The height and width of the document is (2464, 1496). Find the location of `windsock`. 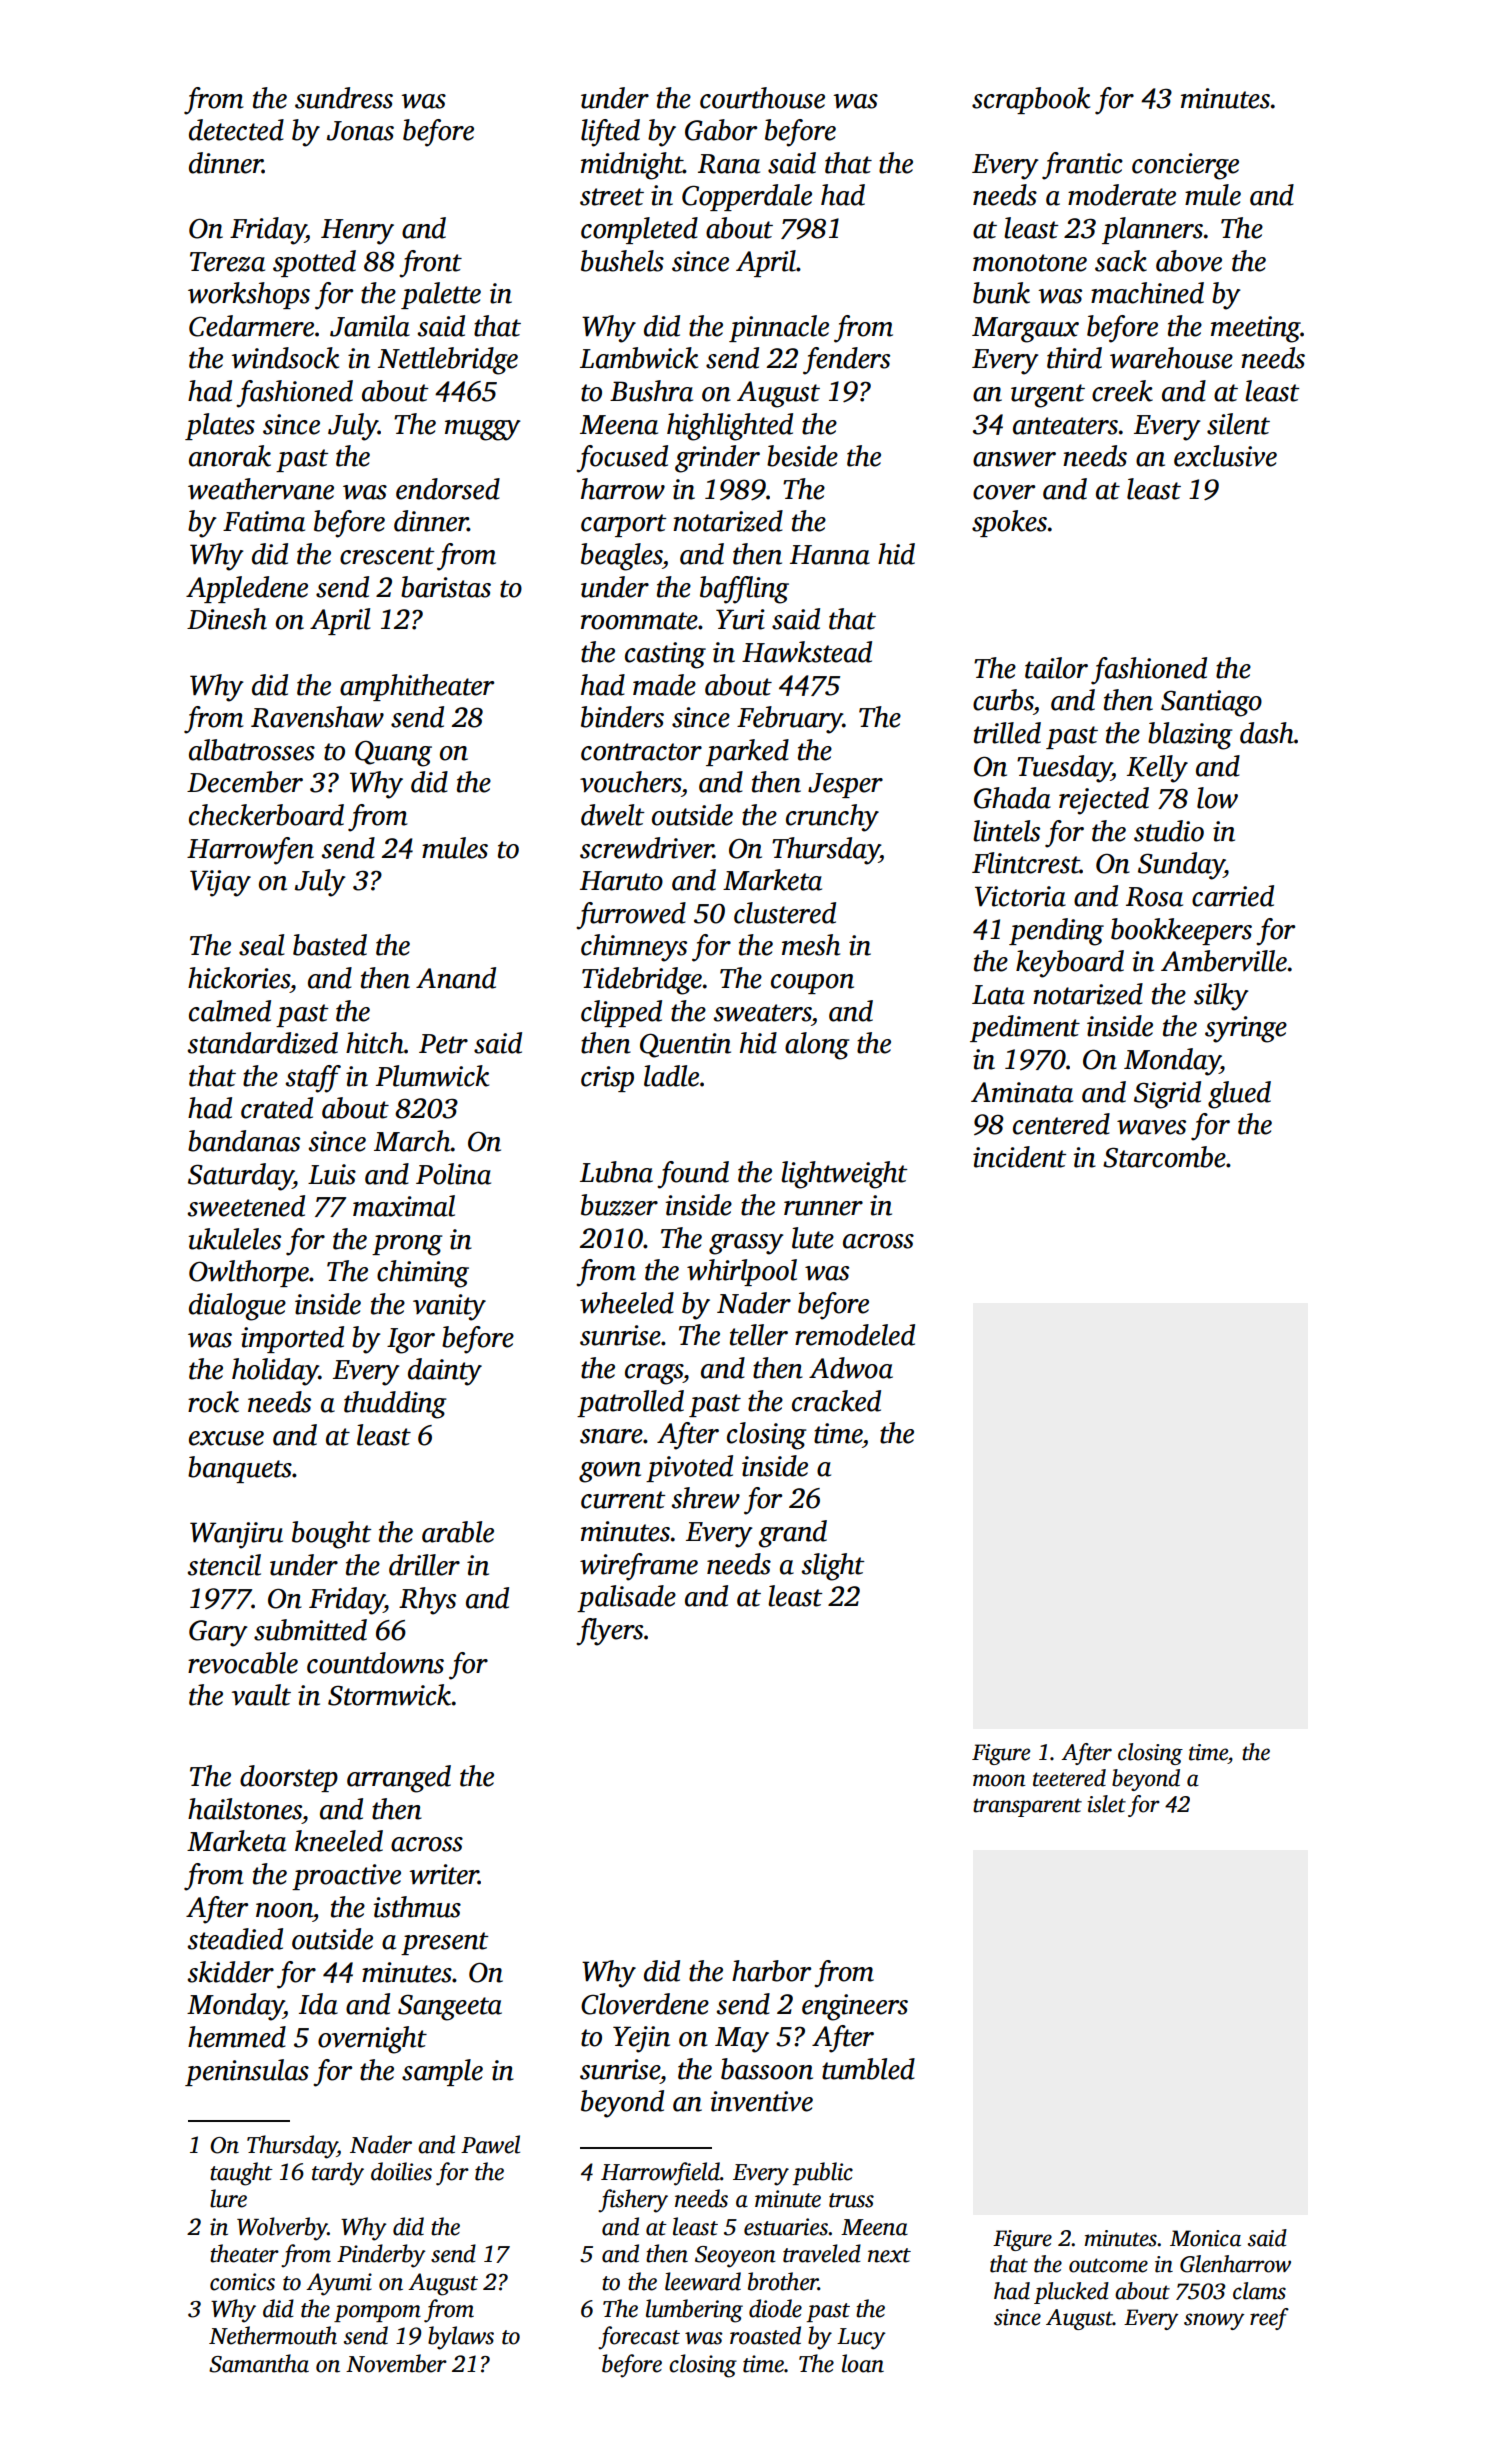

windsock is located at coordinates (285, 358).
